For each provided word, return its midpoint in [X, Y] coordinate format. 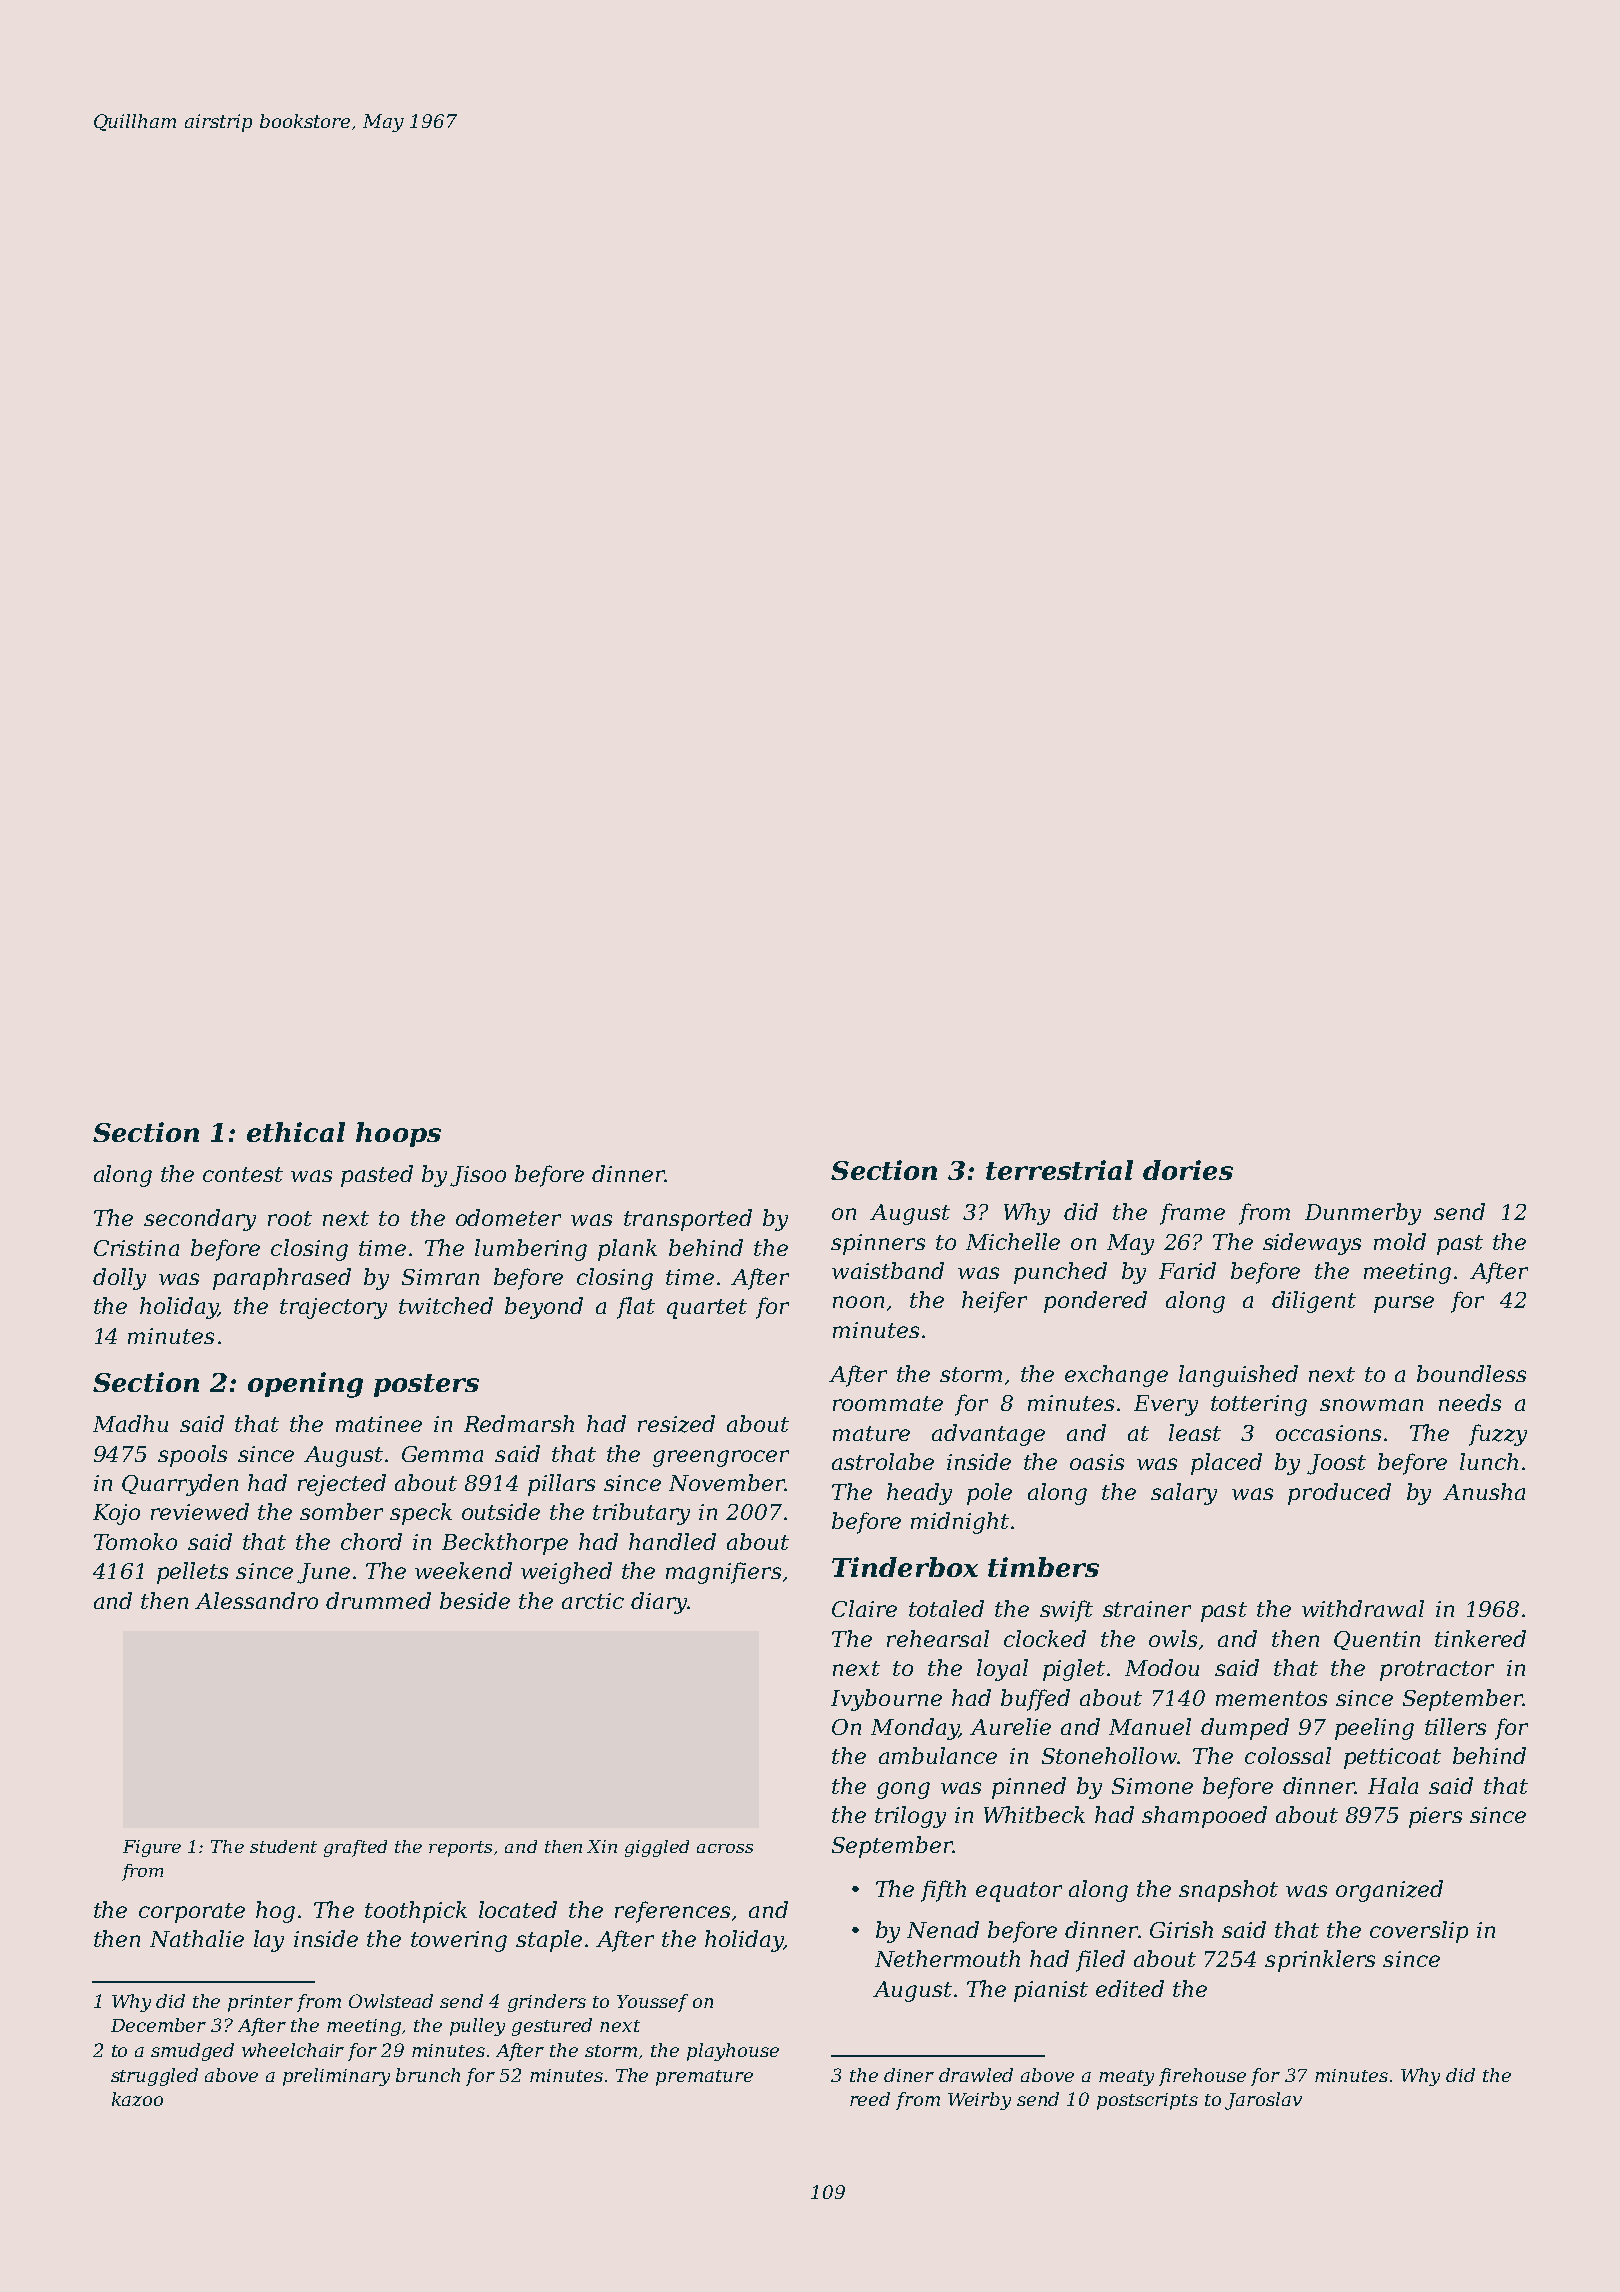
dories [1188, 1170]
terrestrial [1059, 1170]
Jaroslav [1263, 2101]
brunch [428, 2075]
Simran [440, 1277]
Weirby [979, 2101]
